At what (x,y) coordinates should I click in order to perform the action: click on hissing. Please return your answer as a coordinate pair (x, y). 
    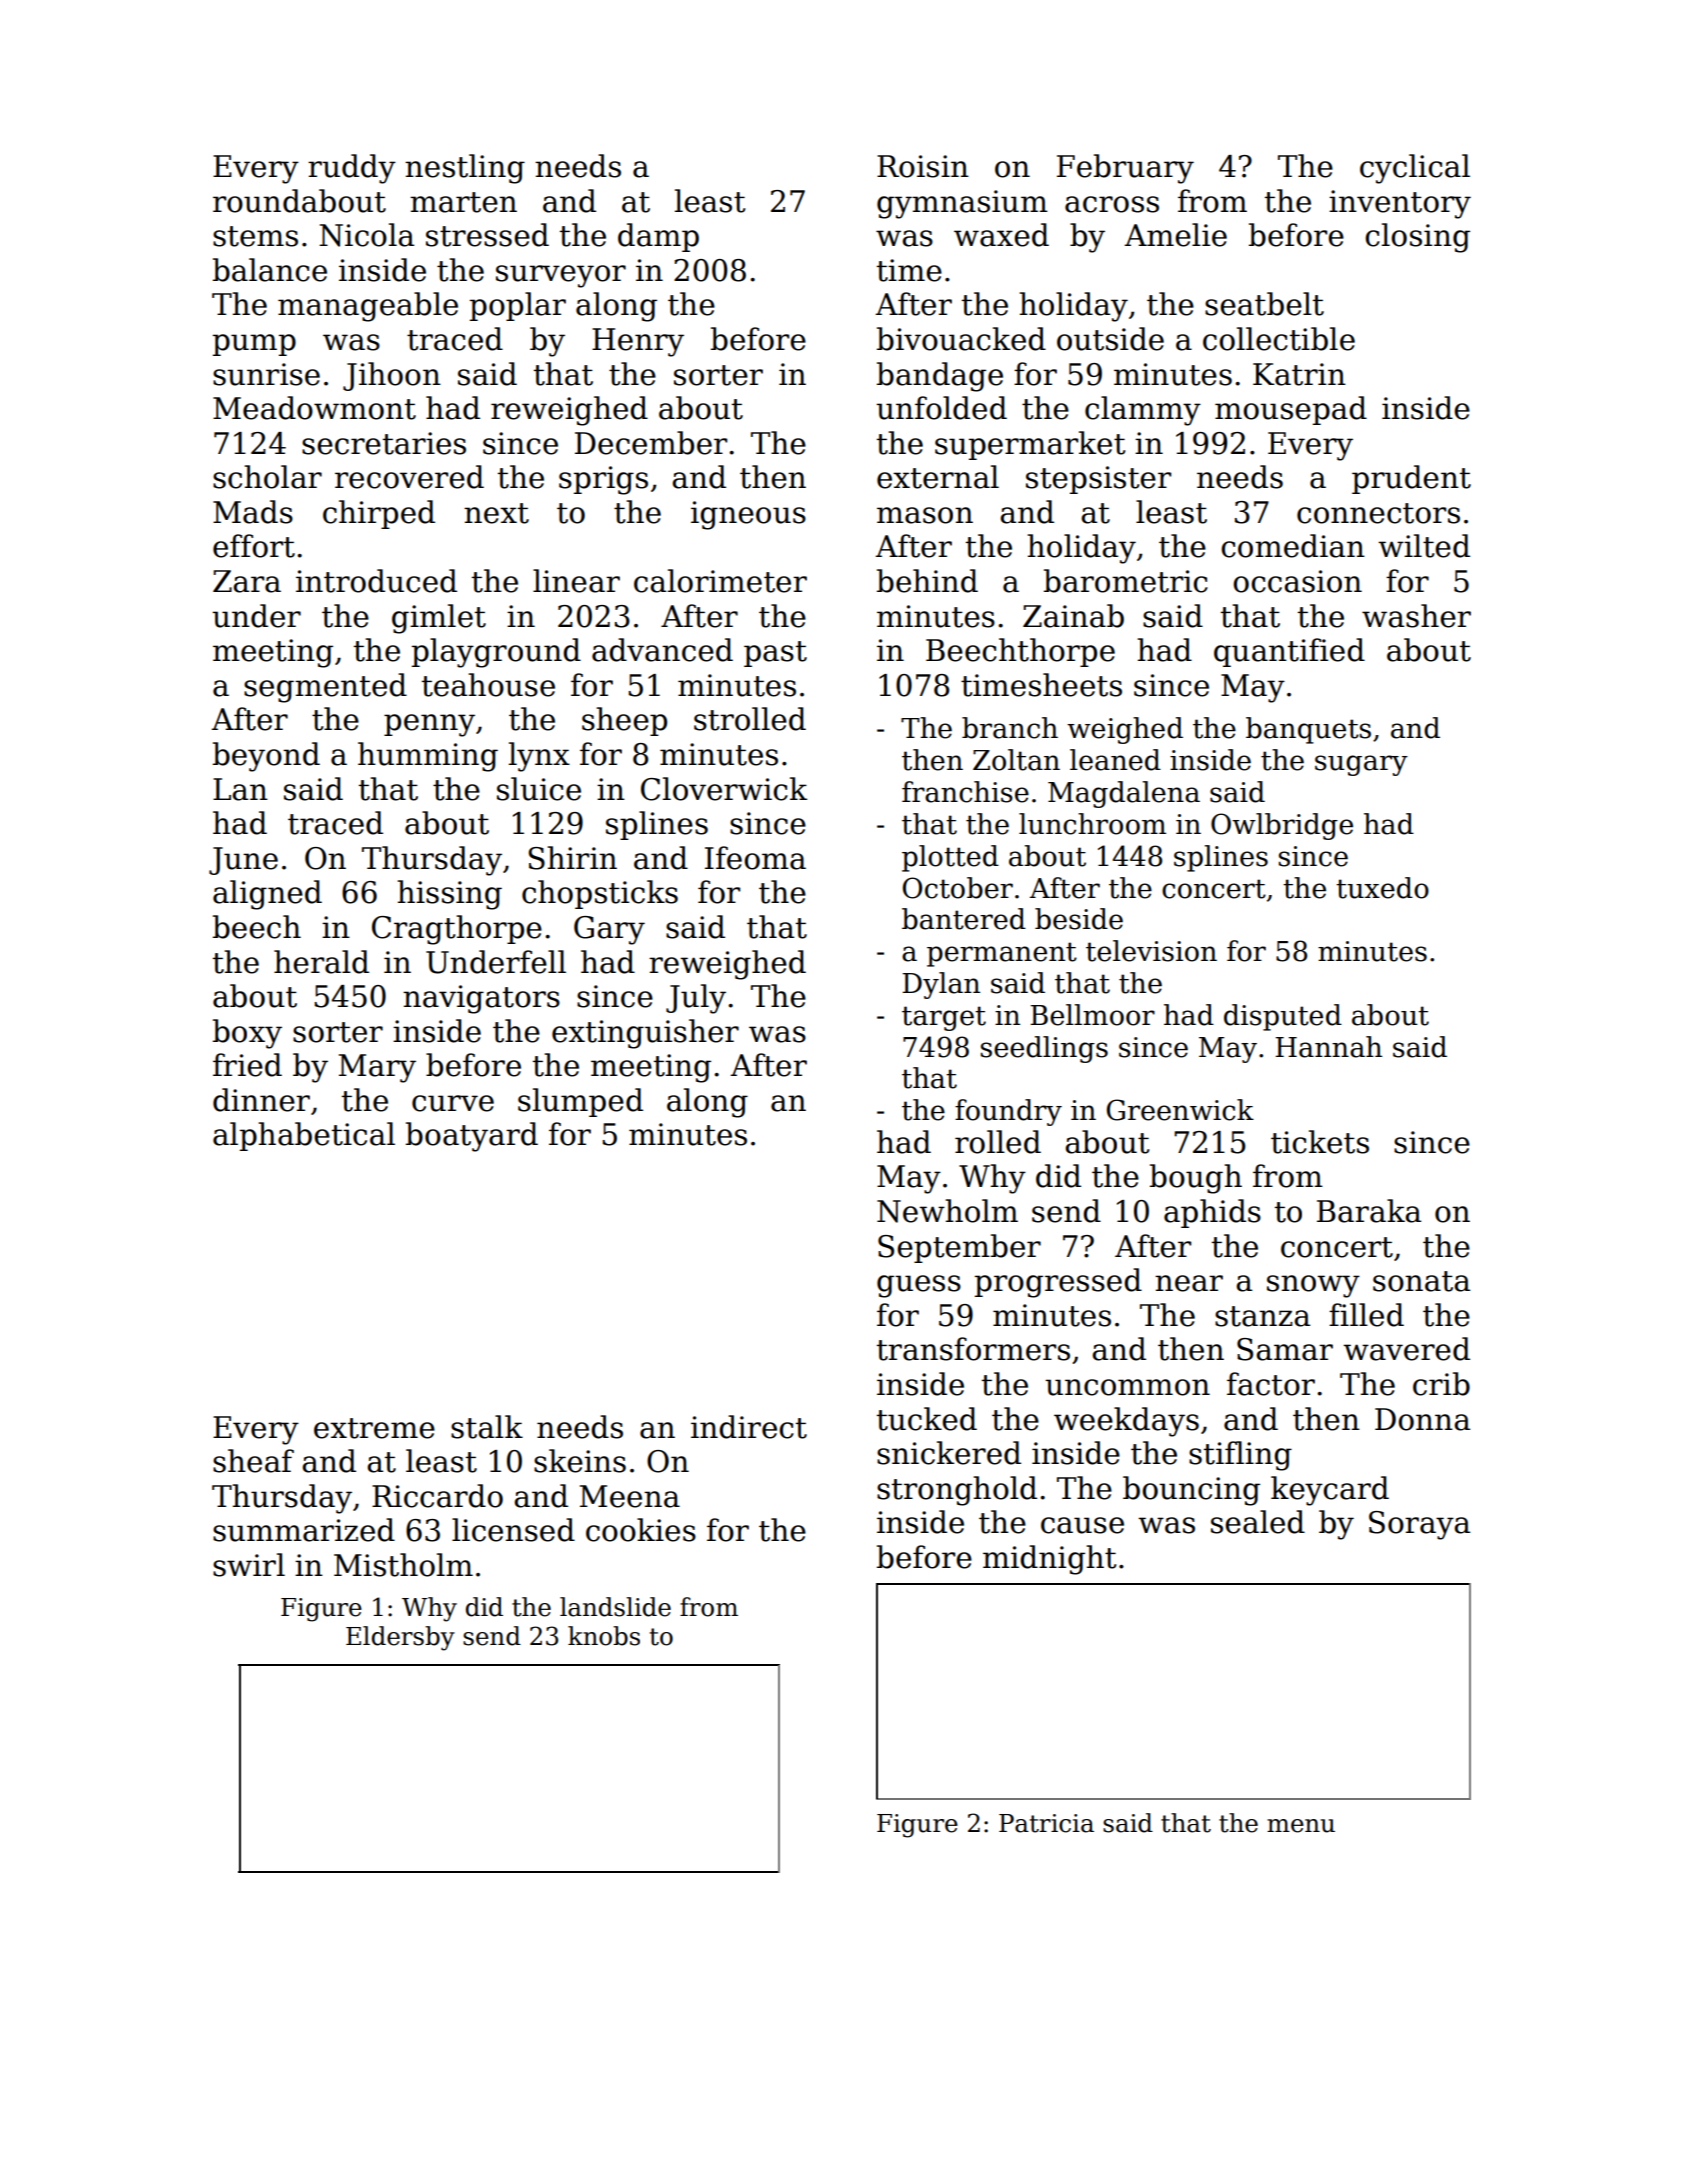
    Looking at the image, I should click on (449, 895).
